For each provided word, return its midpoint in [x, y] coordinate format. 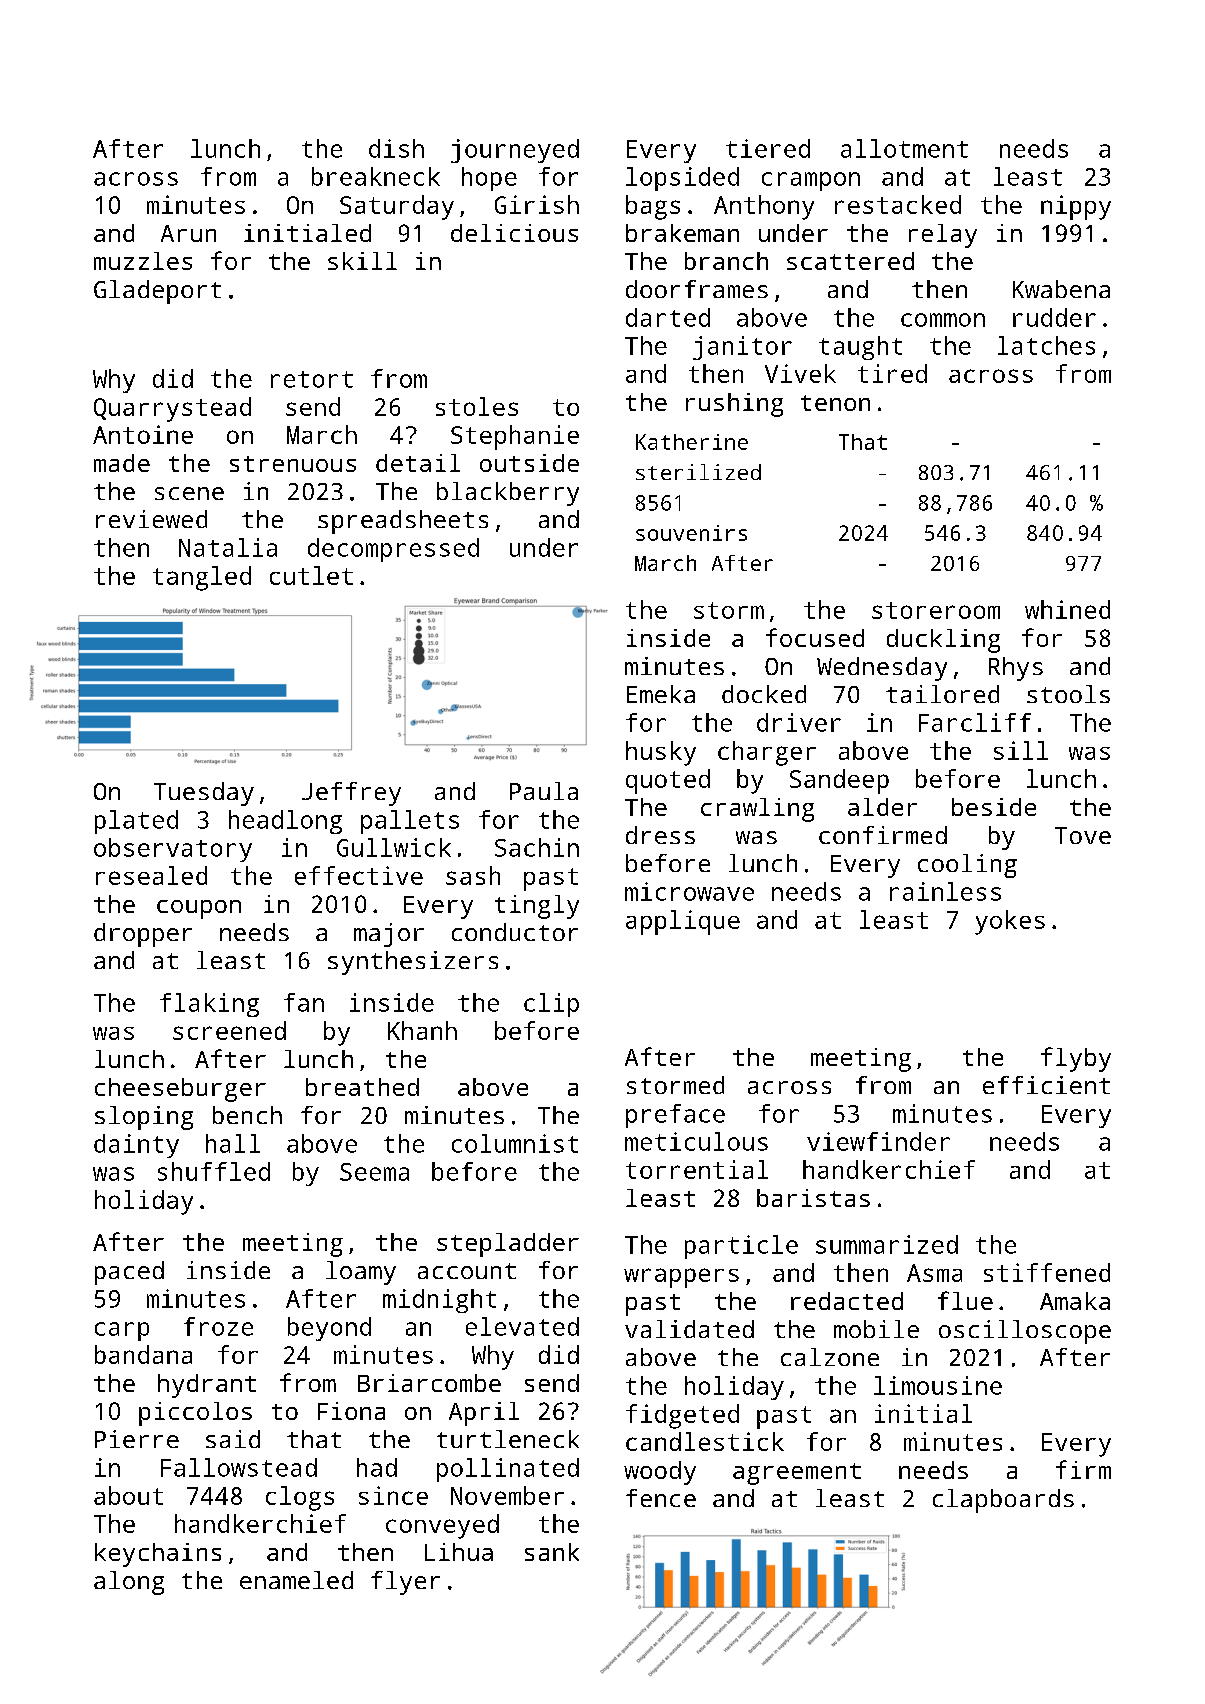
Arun [188, 233]
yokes [1010, 922]
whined [1067, 609]
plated [136, 822]
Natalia [228, 547]
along [129, 1583]
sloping [144, 1118]
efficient [1046, 1085]
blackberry [508, 494]
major [389, 935]
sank [552, 1552]
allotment [904, 148]
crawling [757, 810]
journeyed [515, 151]
